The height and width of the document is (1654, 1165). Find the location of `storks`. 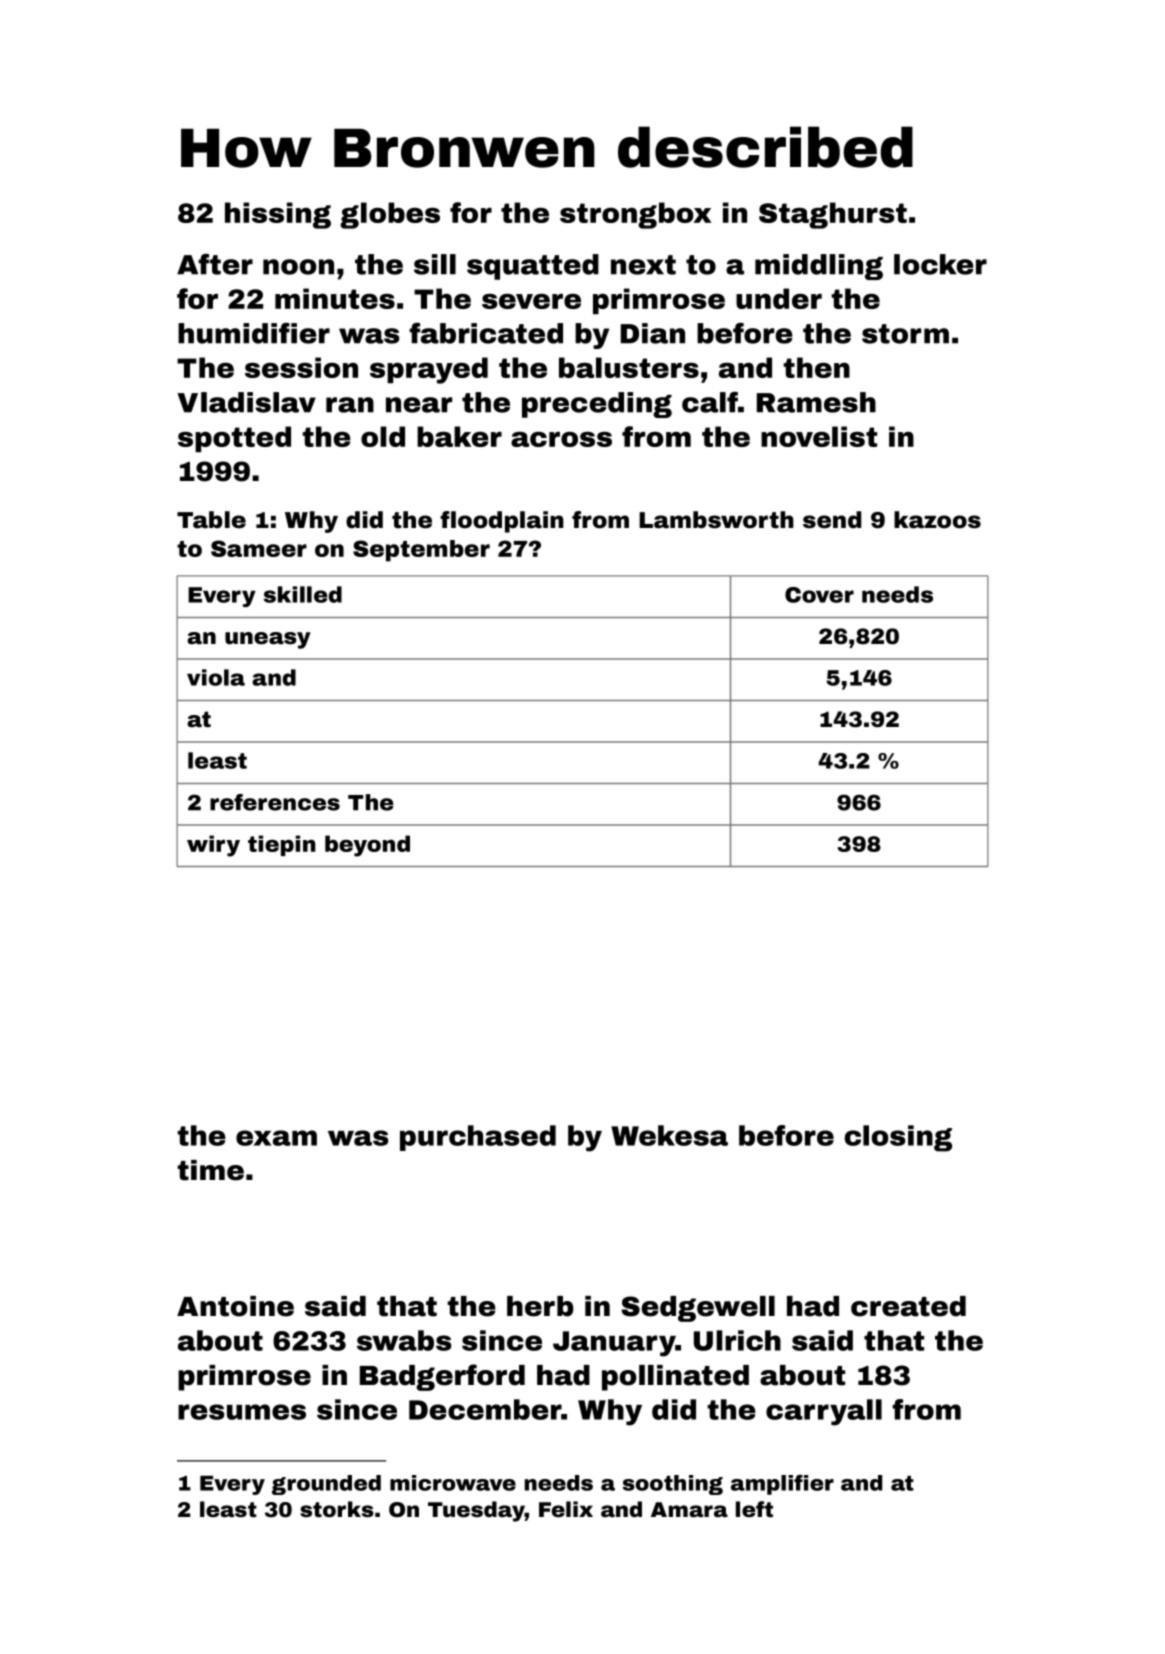

storks is located at coordinates (337, 1509).
